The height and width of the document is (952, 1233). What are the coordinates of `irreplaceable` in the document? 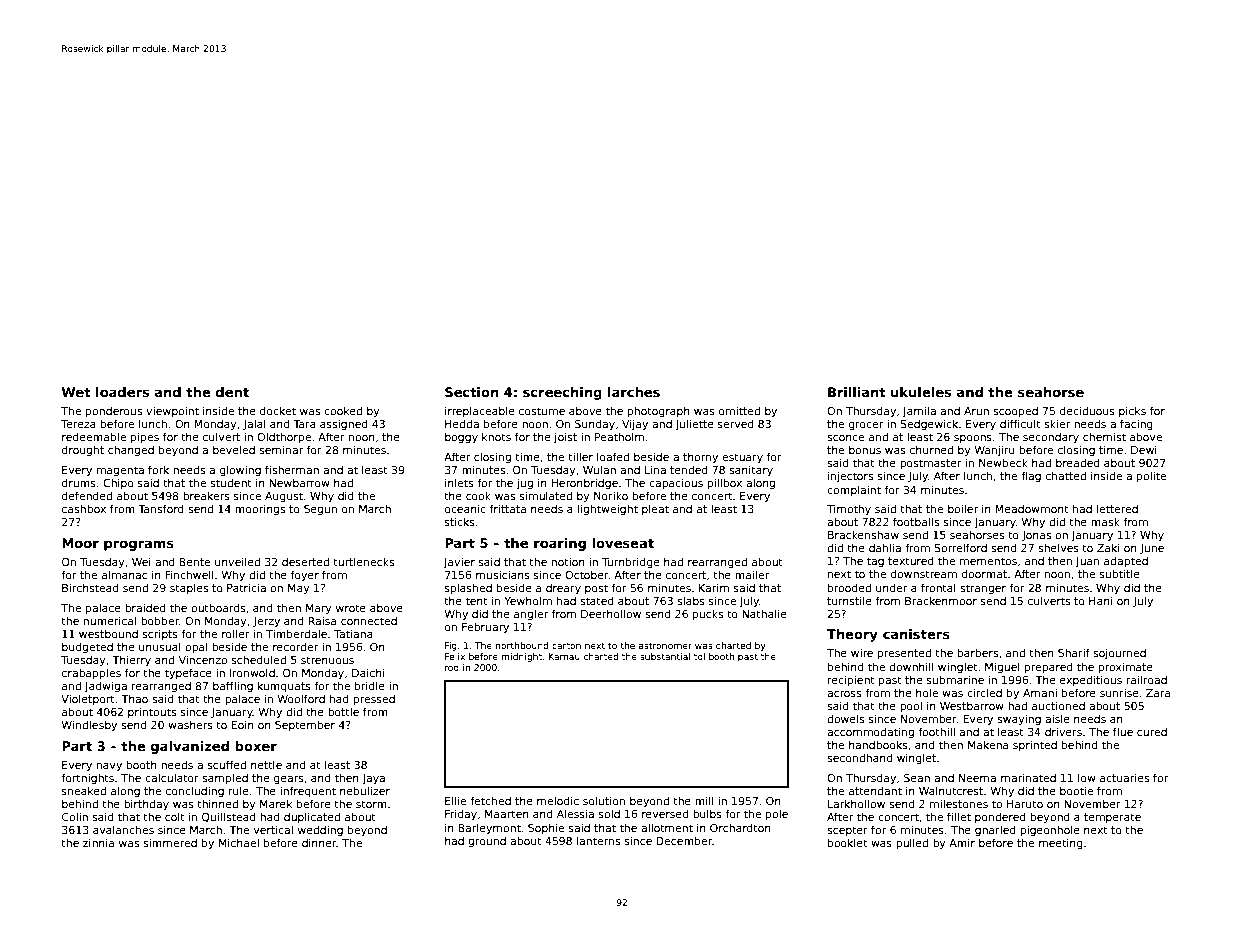 It's located at (480, 411).
